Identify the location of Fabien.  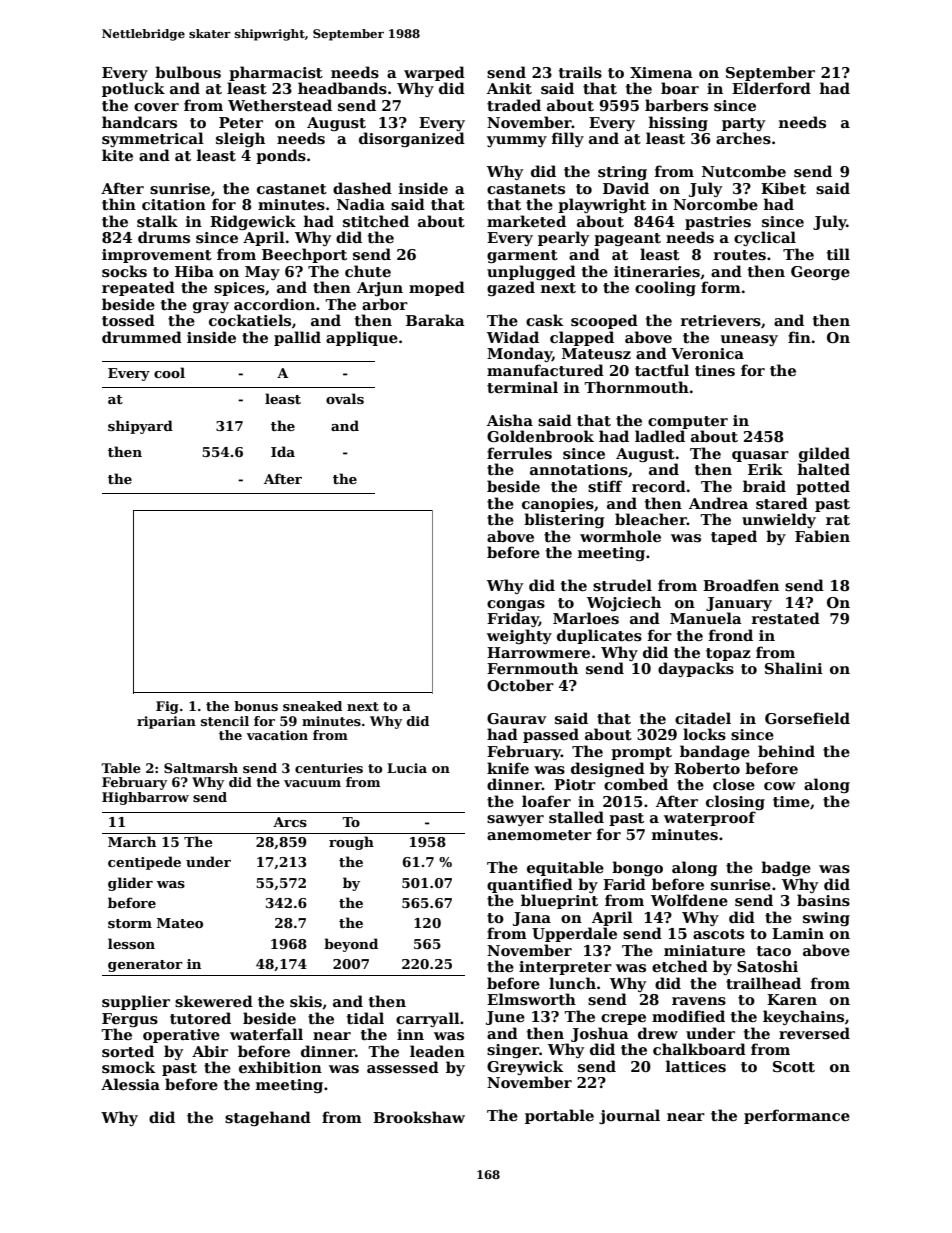
(822, 536).
